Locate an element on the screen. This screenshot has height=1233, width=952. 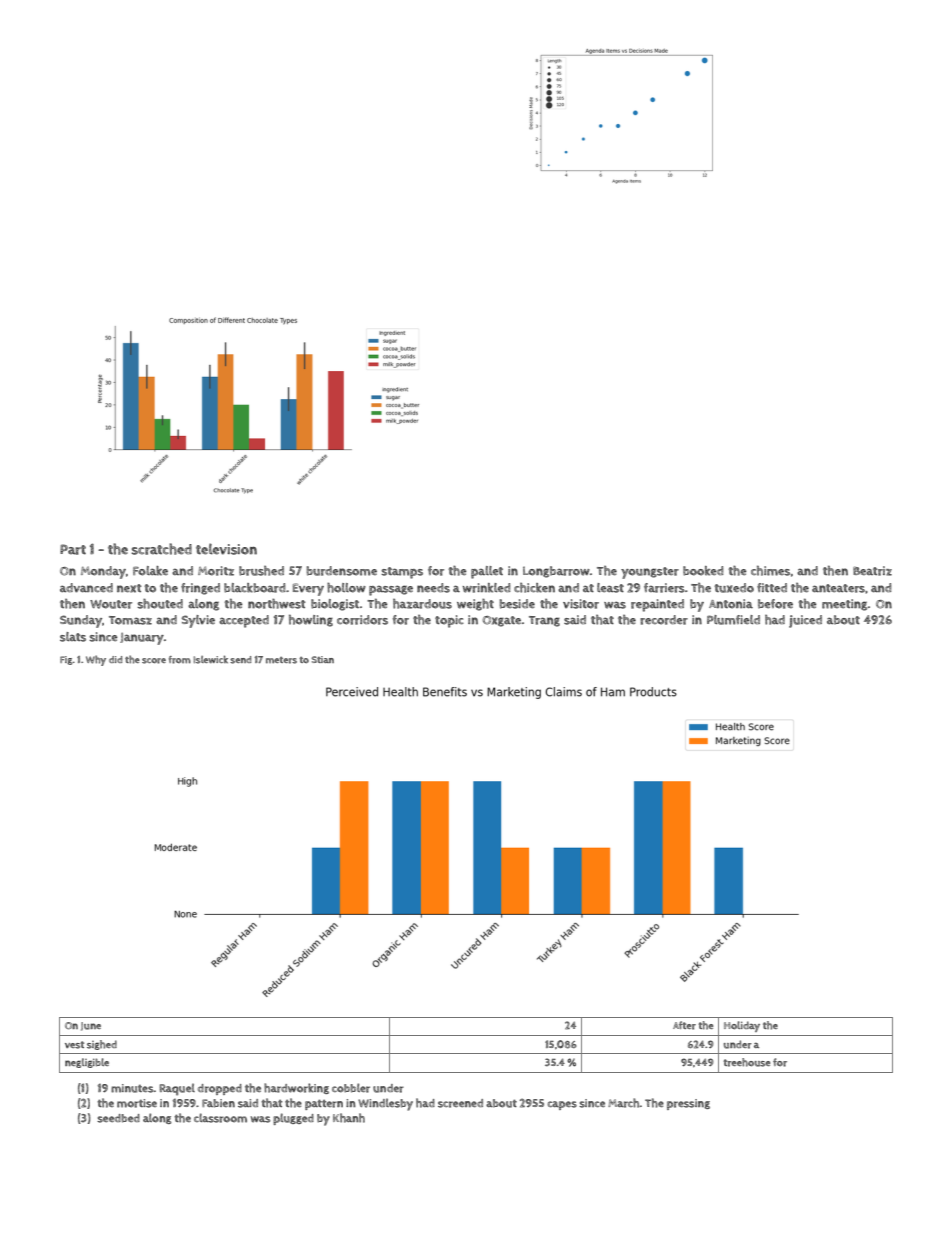
Beatriz is located at coordinates (872, 571).
